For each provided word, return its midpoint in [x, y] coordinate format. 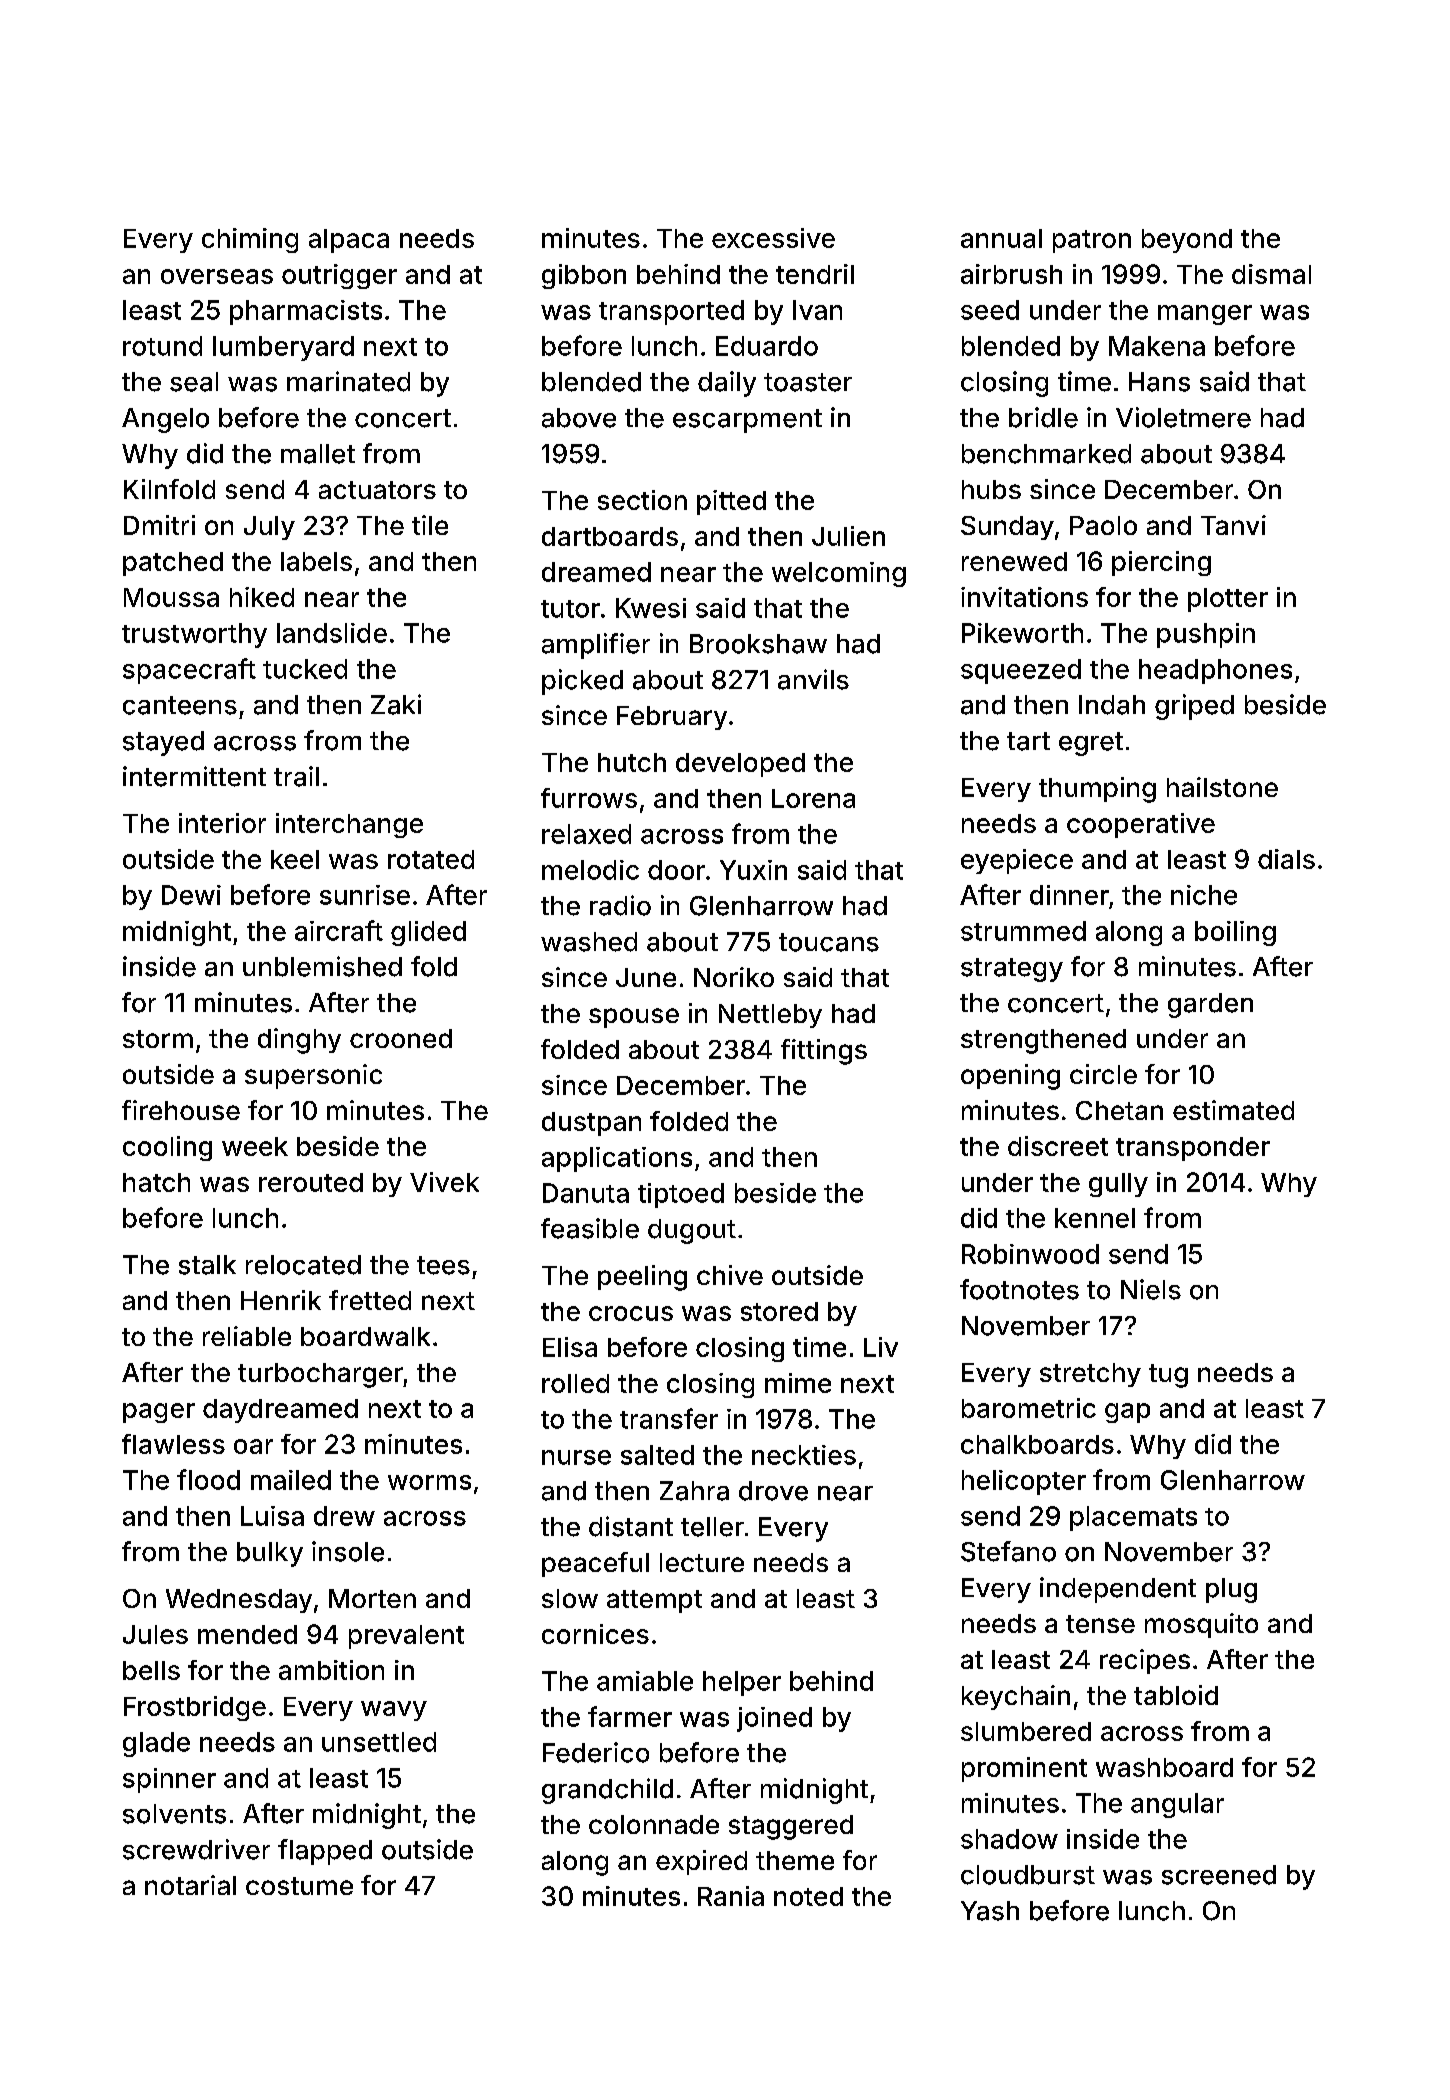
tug [1168, 1376]
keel [295, 859]
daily [727, 384]
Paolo [1103, 525]
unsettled [379, 1742]
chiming [250, 240]
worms [429, 1482]
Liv [881, 1347]
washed [589, 942]
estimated [1233, 1110]
